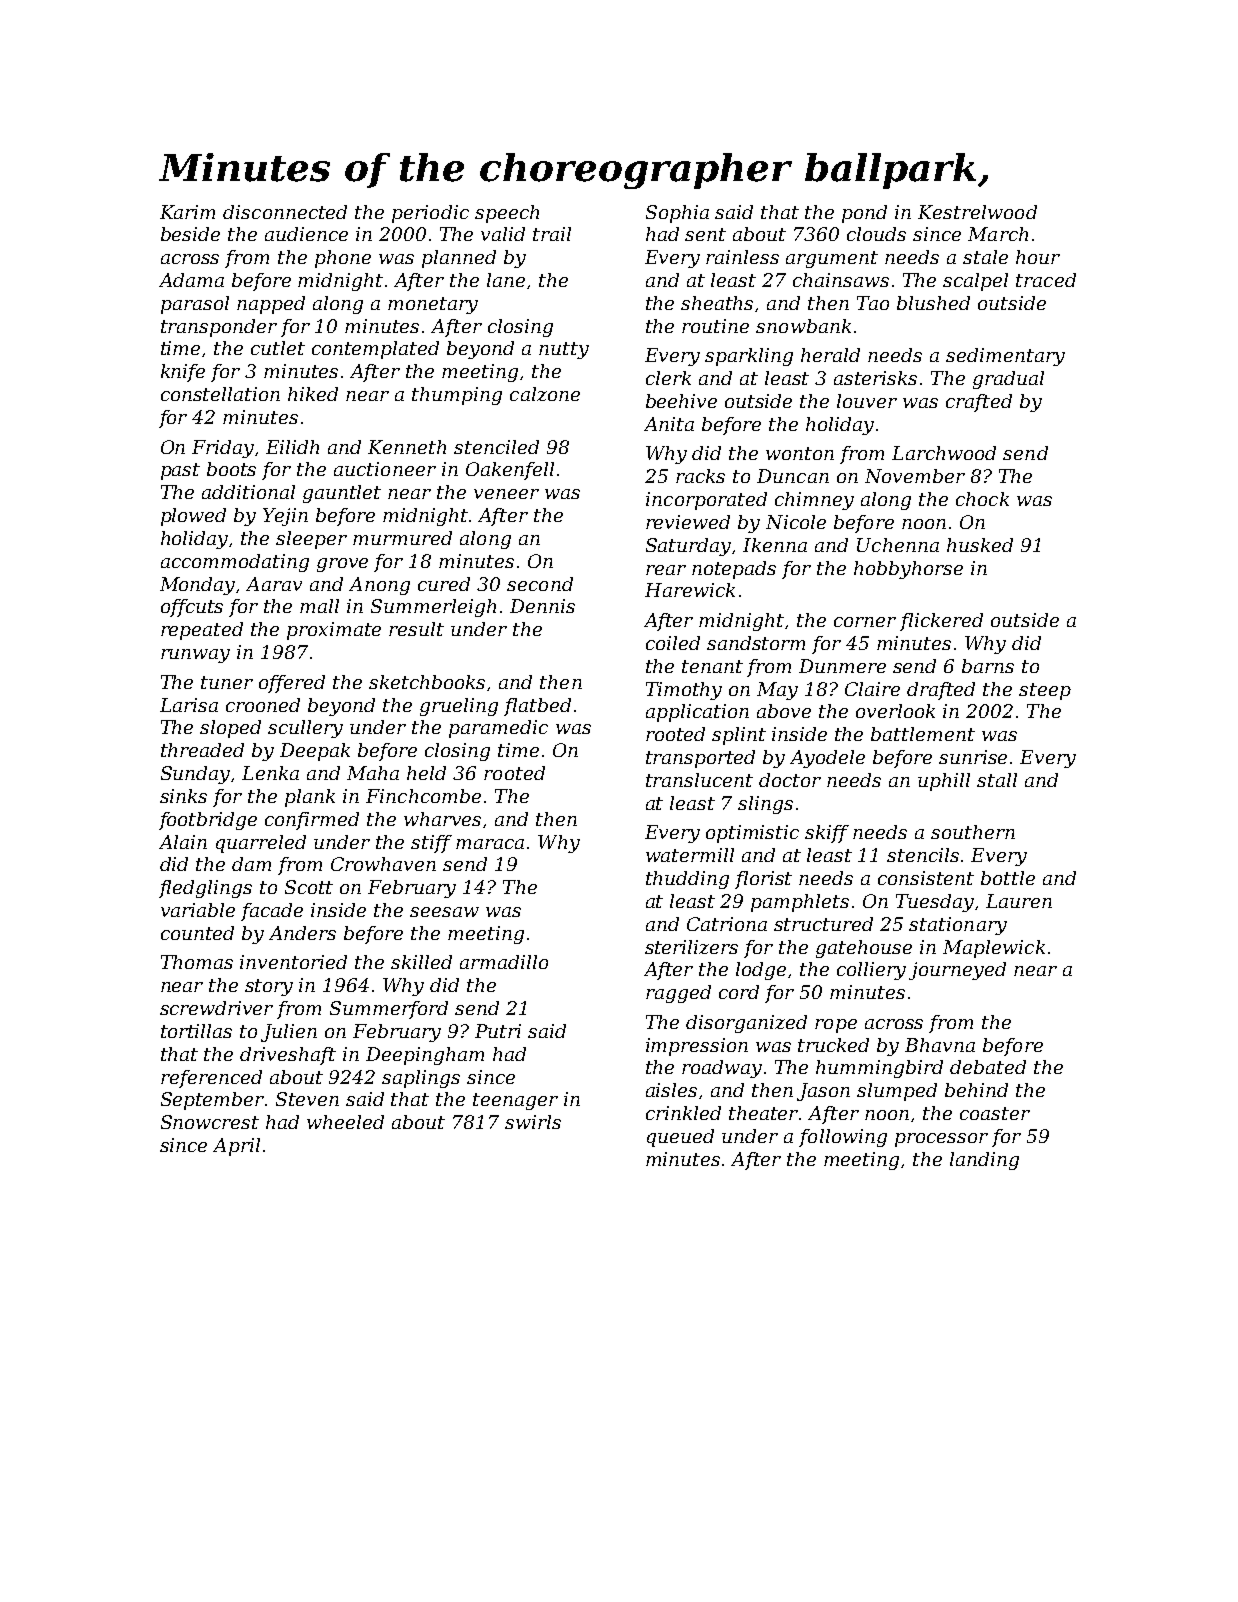  I want to click on husked, so click(980, 545).
